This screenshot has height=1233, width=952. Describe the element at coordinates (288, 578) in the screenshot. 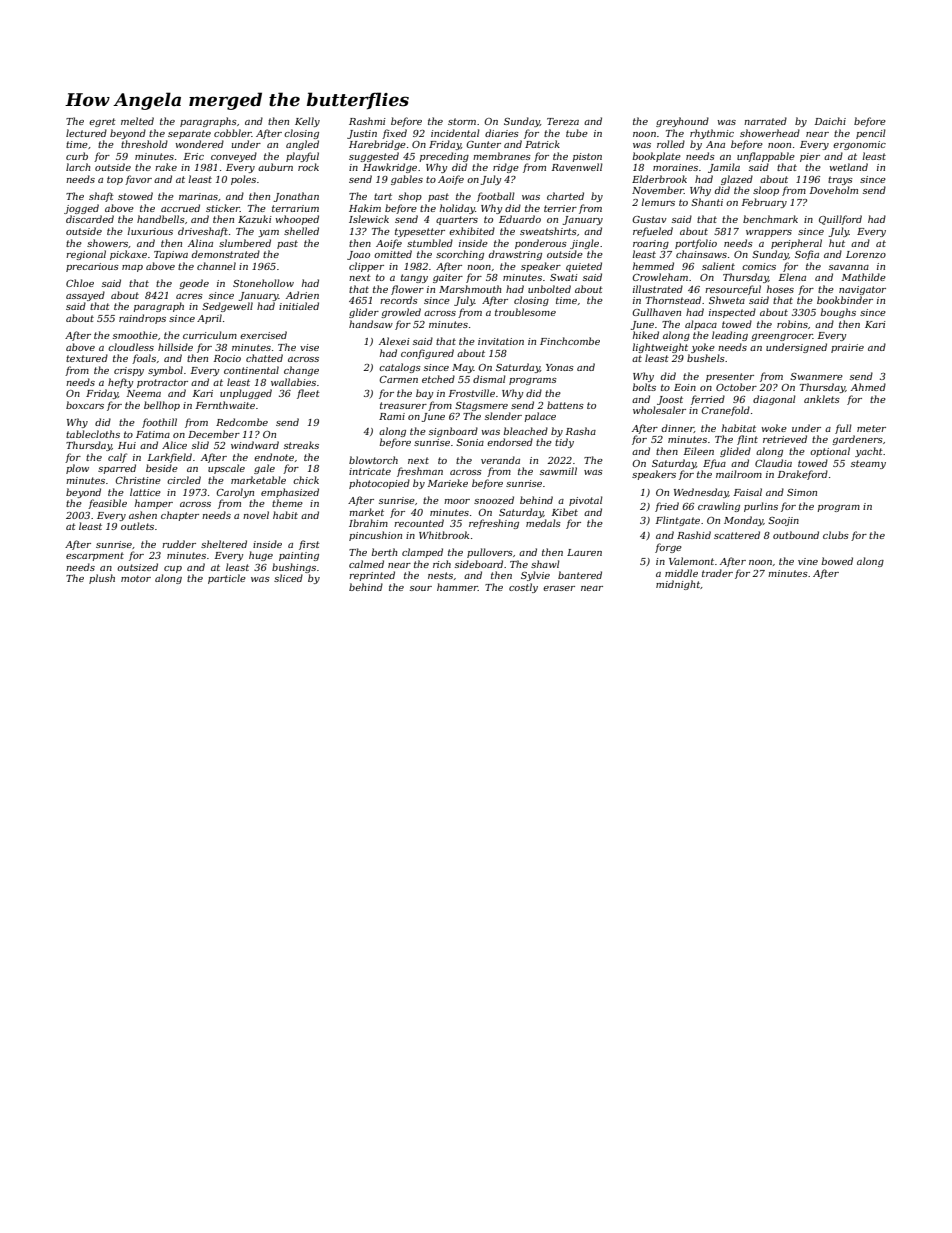

I see `sliced` at that location.
